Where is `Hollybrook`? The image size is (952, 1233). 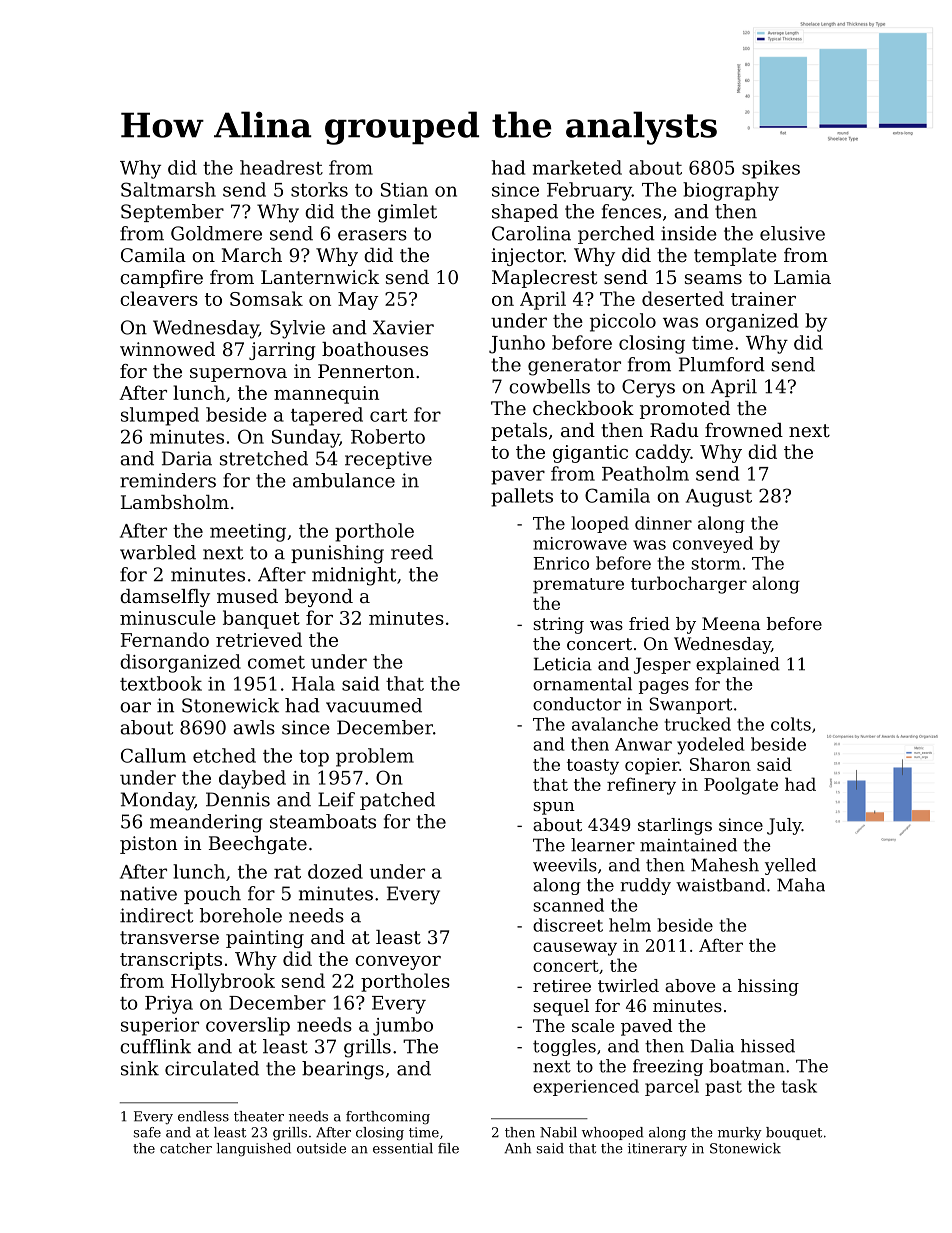 Hollybrook is located at coordinates (223, 982).
